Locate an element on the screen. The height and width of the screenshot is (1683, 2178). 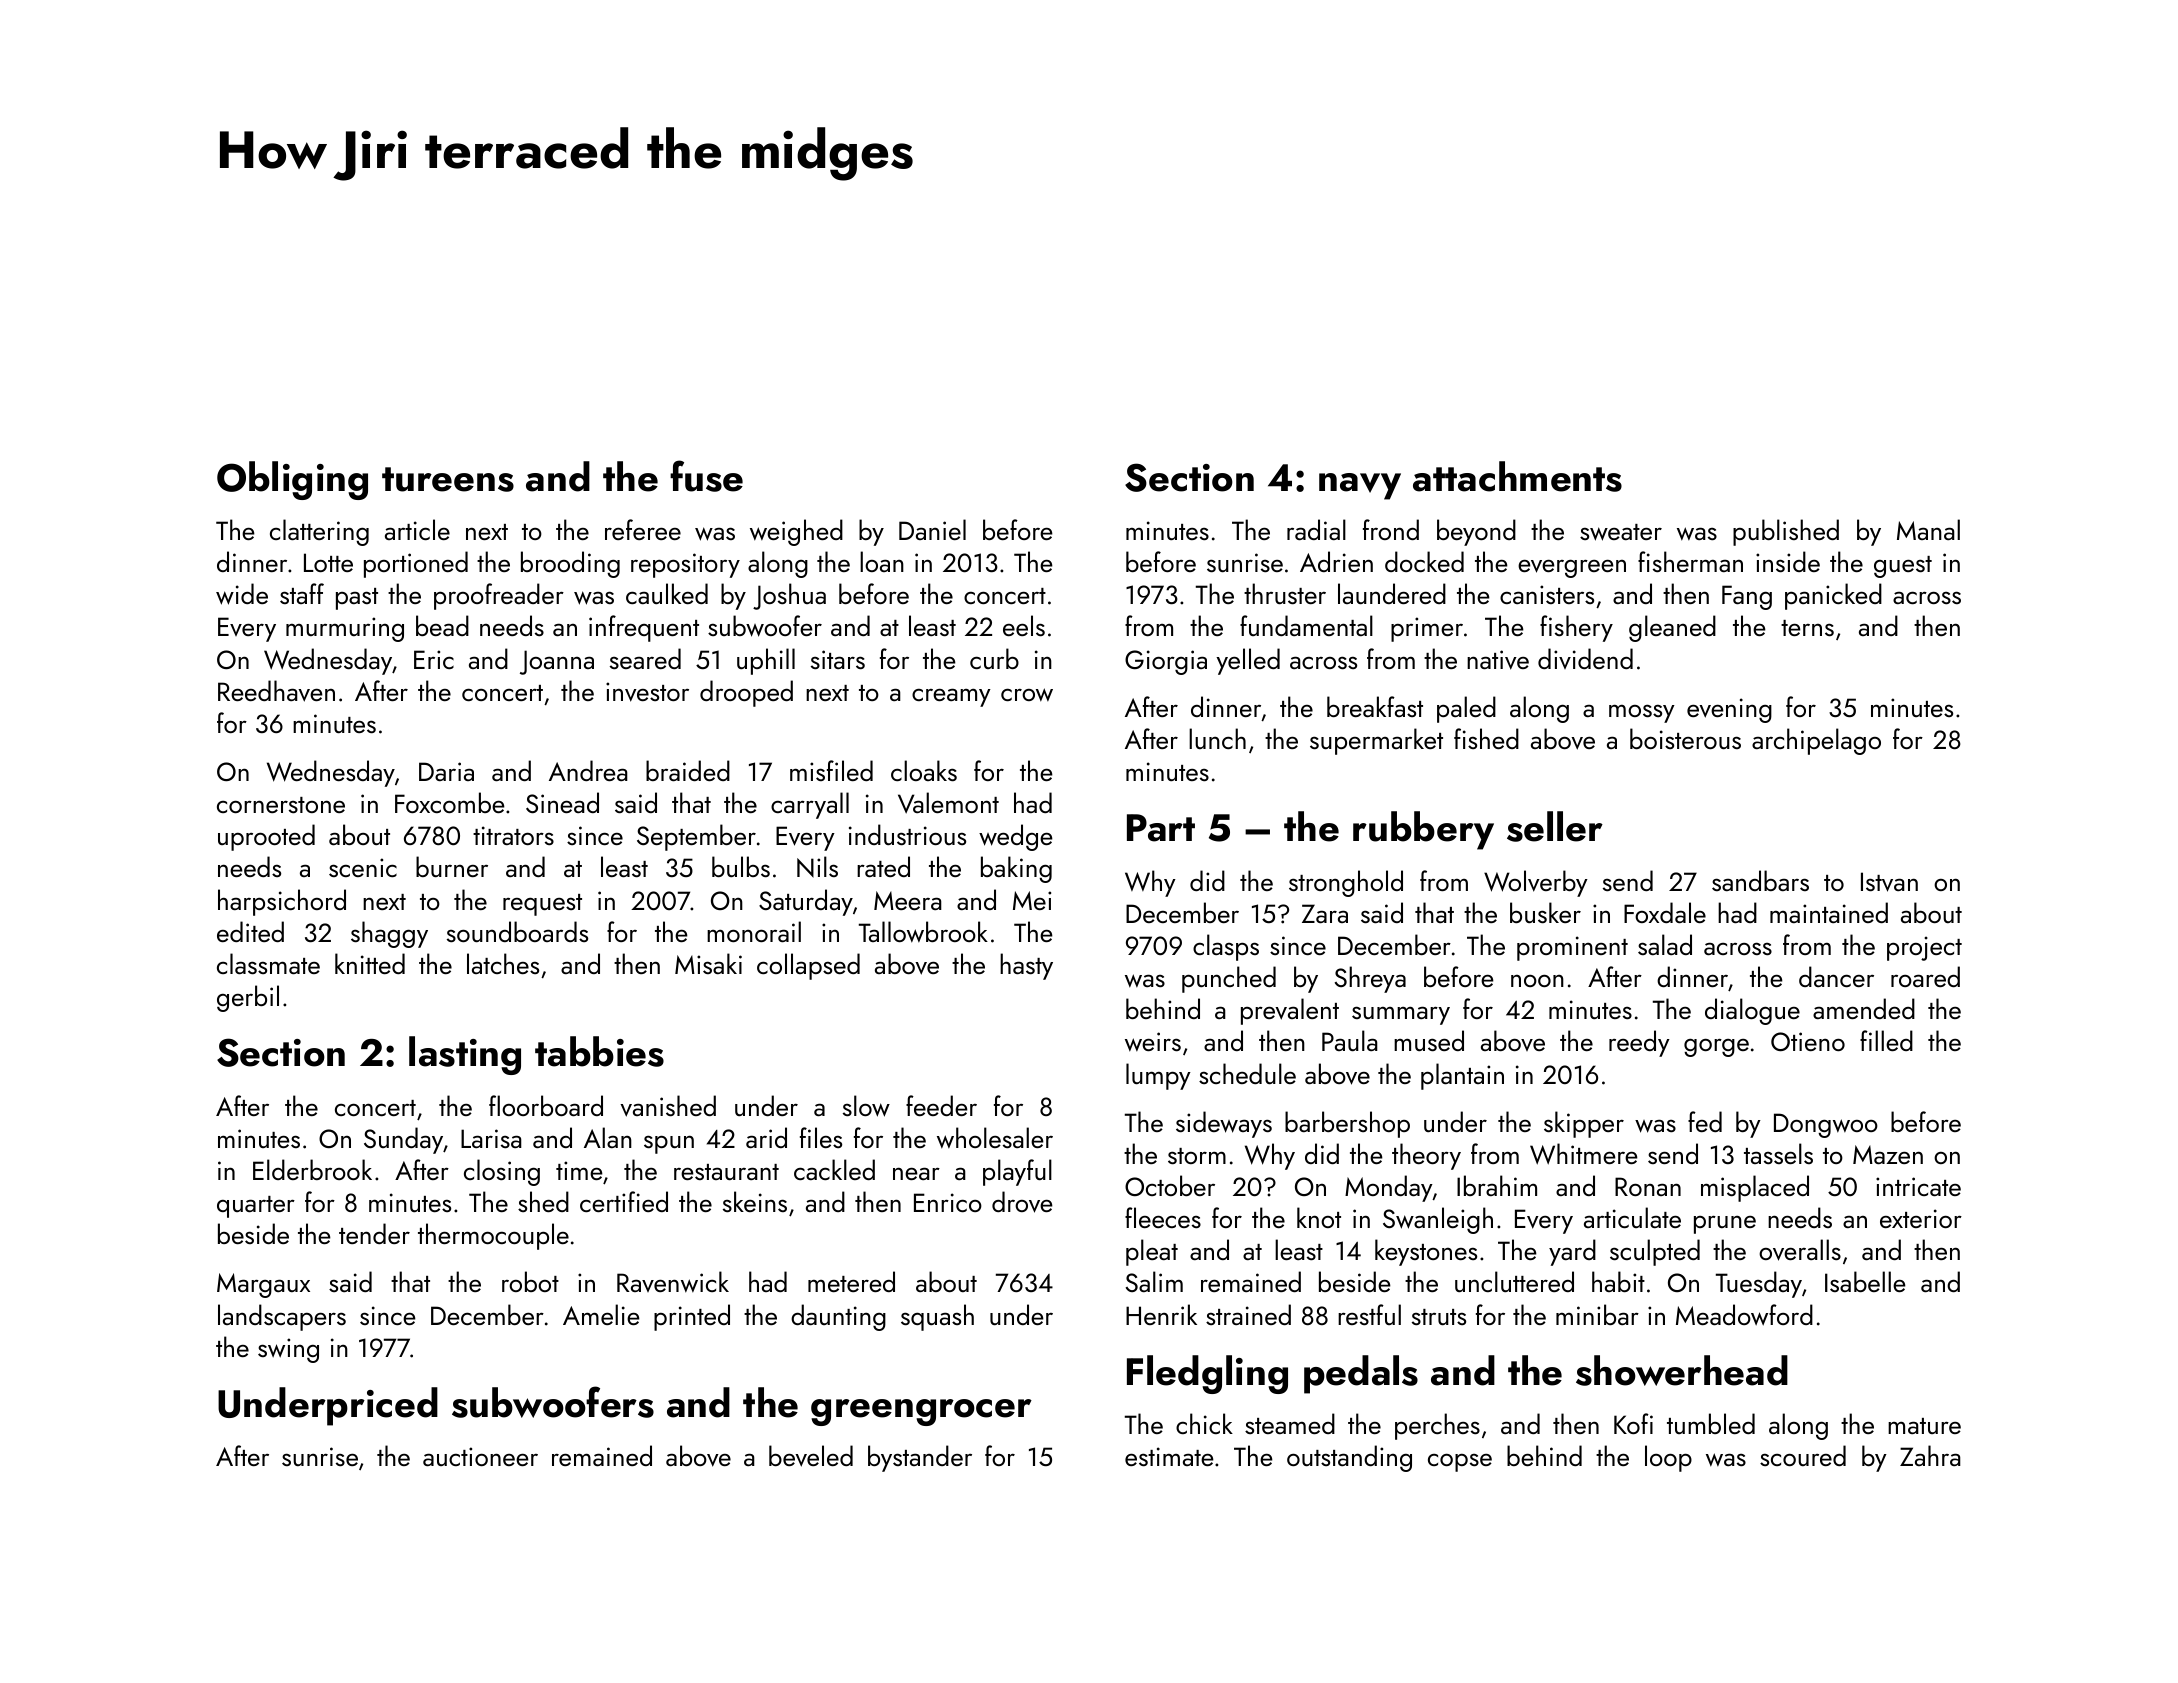
slow is located at coordinates (866, 1106).
